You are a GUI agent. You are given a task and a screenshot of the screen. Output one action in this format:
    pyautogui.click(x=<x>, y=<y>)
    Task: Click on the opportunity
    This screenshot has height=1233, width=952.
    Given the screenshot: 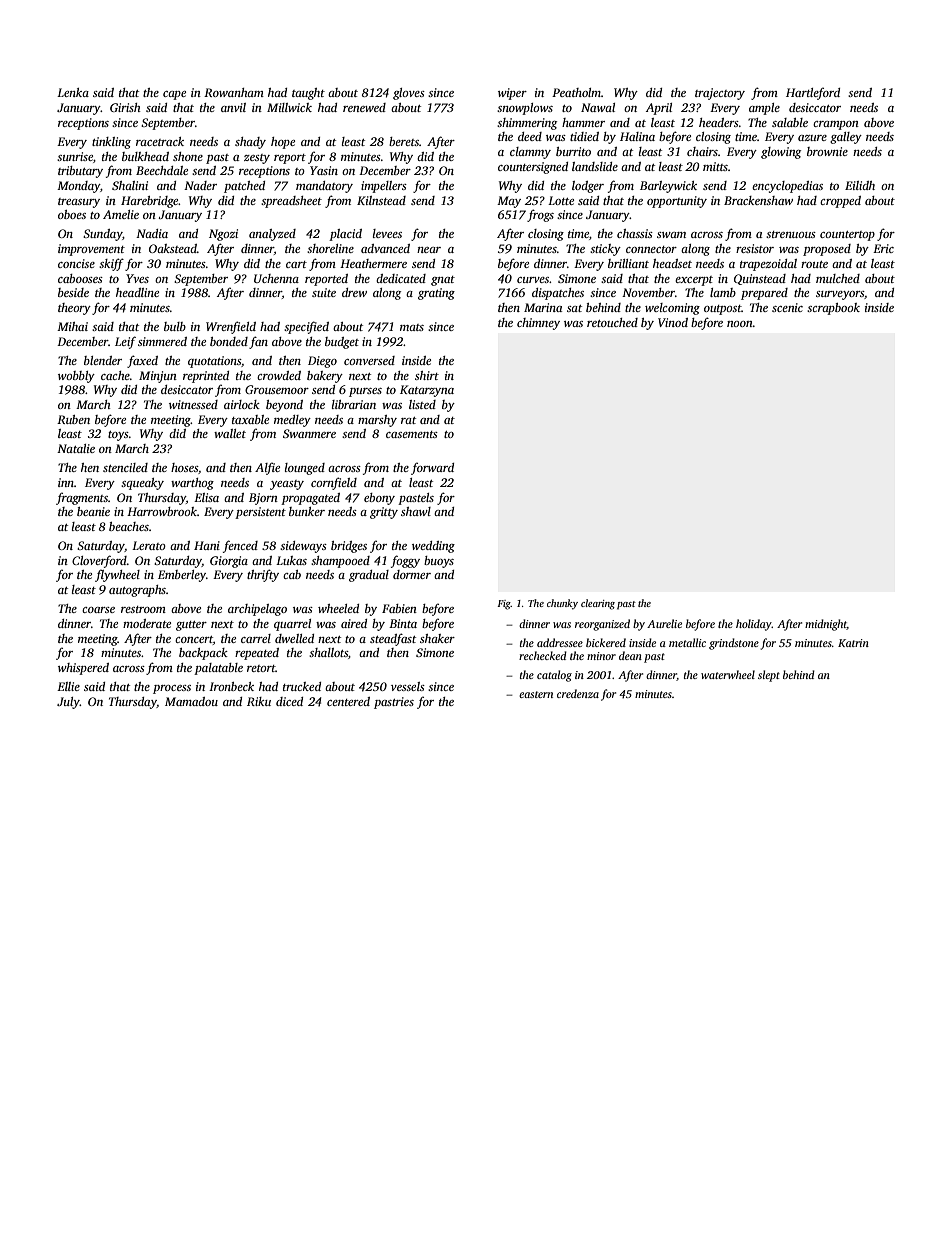 What is the action you would take?
    pyautogui.click(x=677, y=202)
